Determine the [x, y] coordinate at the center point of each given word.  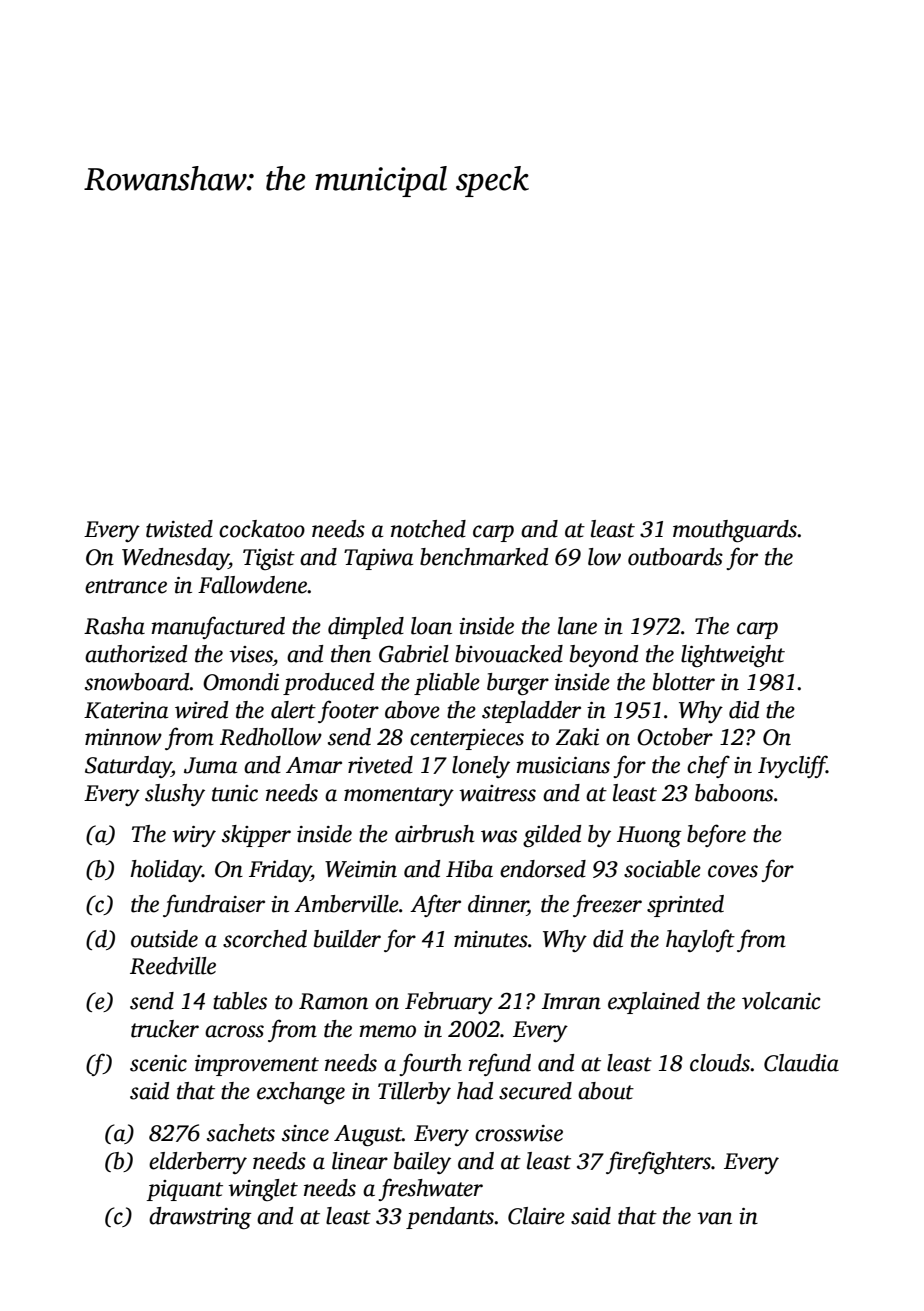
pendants [450, 1218]
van [714, 1218]
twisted [179, 529]
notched [428, 529]
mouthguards [735, 531]
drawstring [200, 1218]
